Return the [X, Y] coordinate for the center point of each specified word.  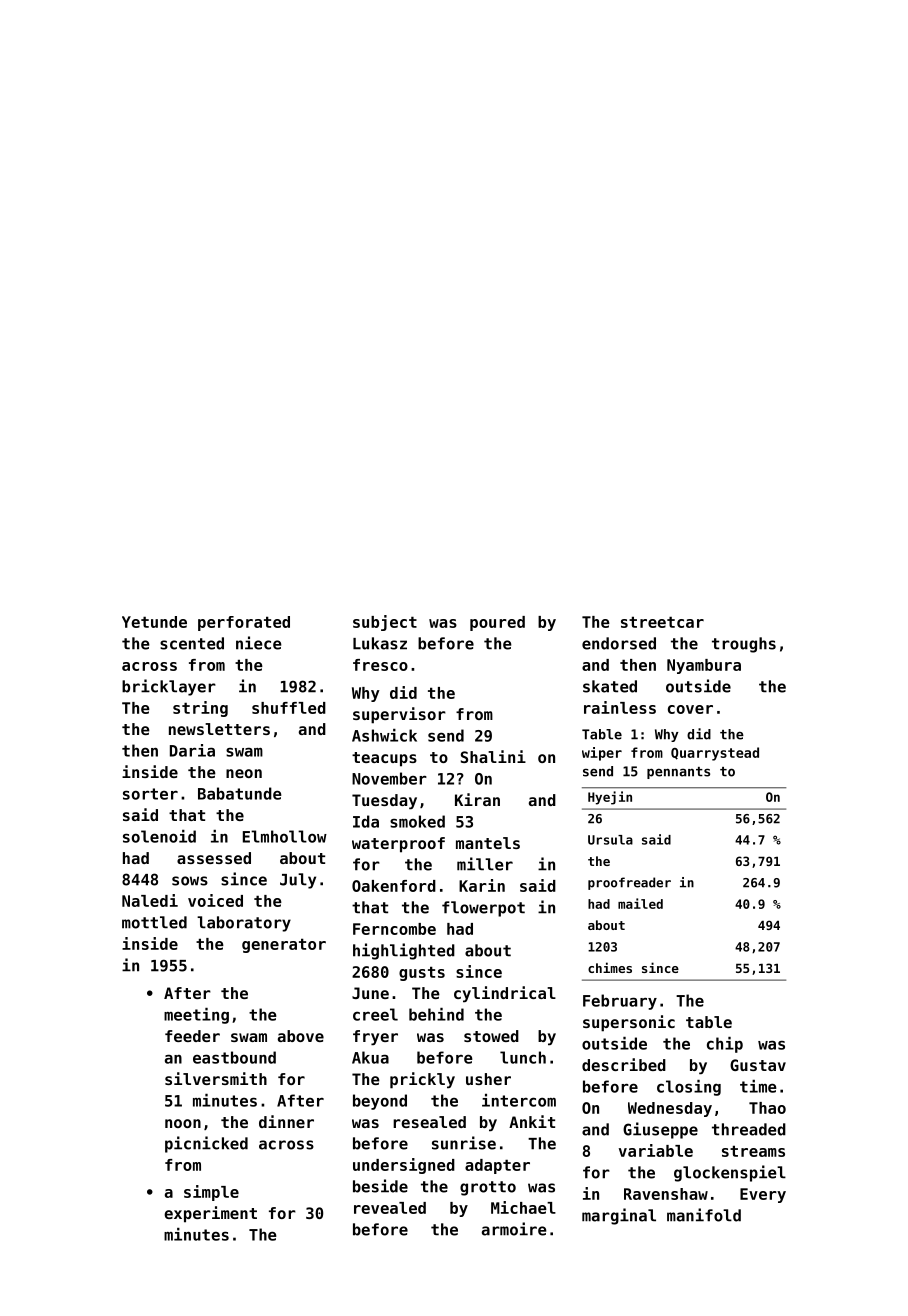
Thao [767, 1108]
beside [380, 1186]
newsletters [219, 729]
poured [497, 623]
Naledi [150, 900]
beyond [380, 1102]
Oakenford [394, 886]
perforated [244, 623]
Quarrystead [715, 754]
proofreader [629, 883]
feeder [192, 1036]
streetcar [662, 622]
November [389, 778]
